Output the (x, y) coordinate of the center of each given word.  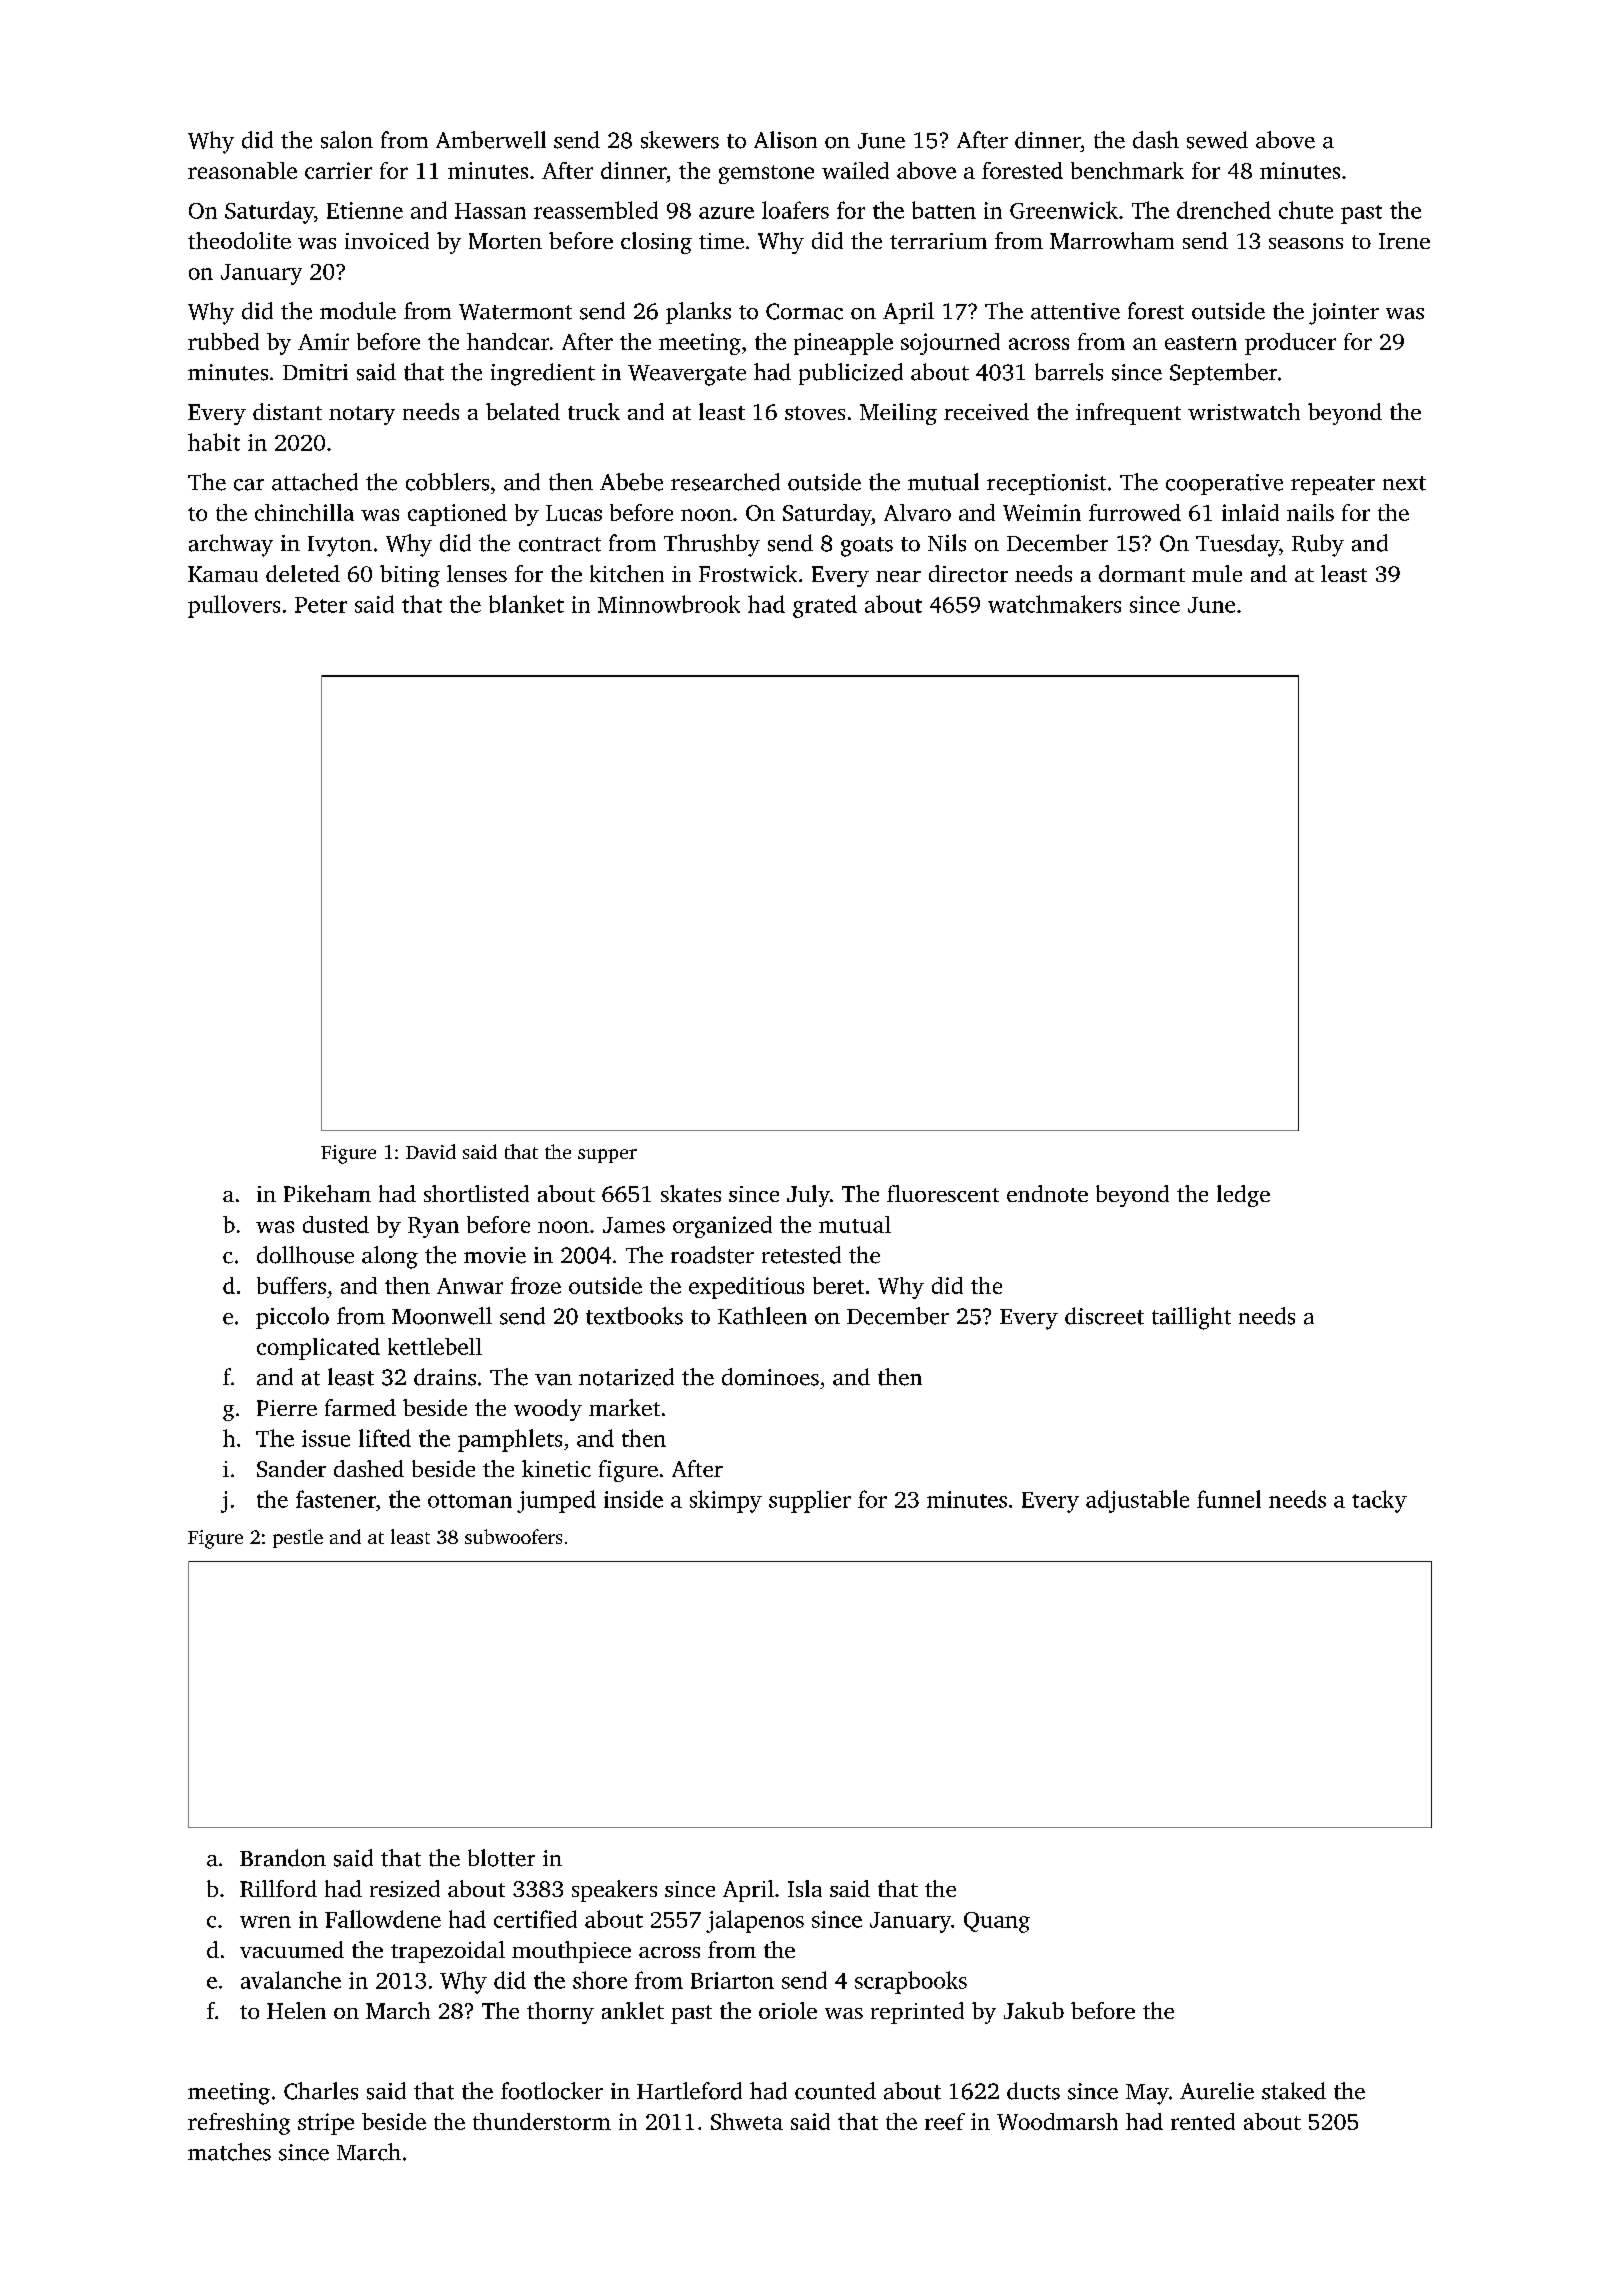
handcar (508, 341)
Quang (997, 1922)
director (968, 573)
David (431, 1151)
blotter (501, 1858)
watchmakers (1054, 604)
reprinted (917, 2013)
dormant (1142, 573)
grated (825, 606)
